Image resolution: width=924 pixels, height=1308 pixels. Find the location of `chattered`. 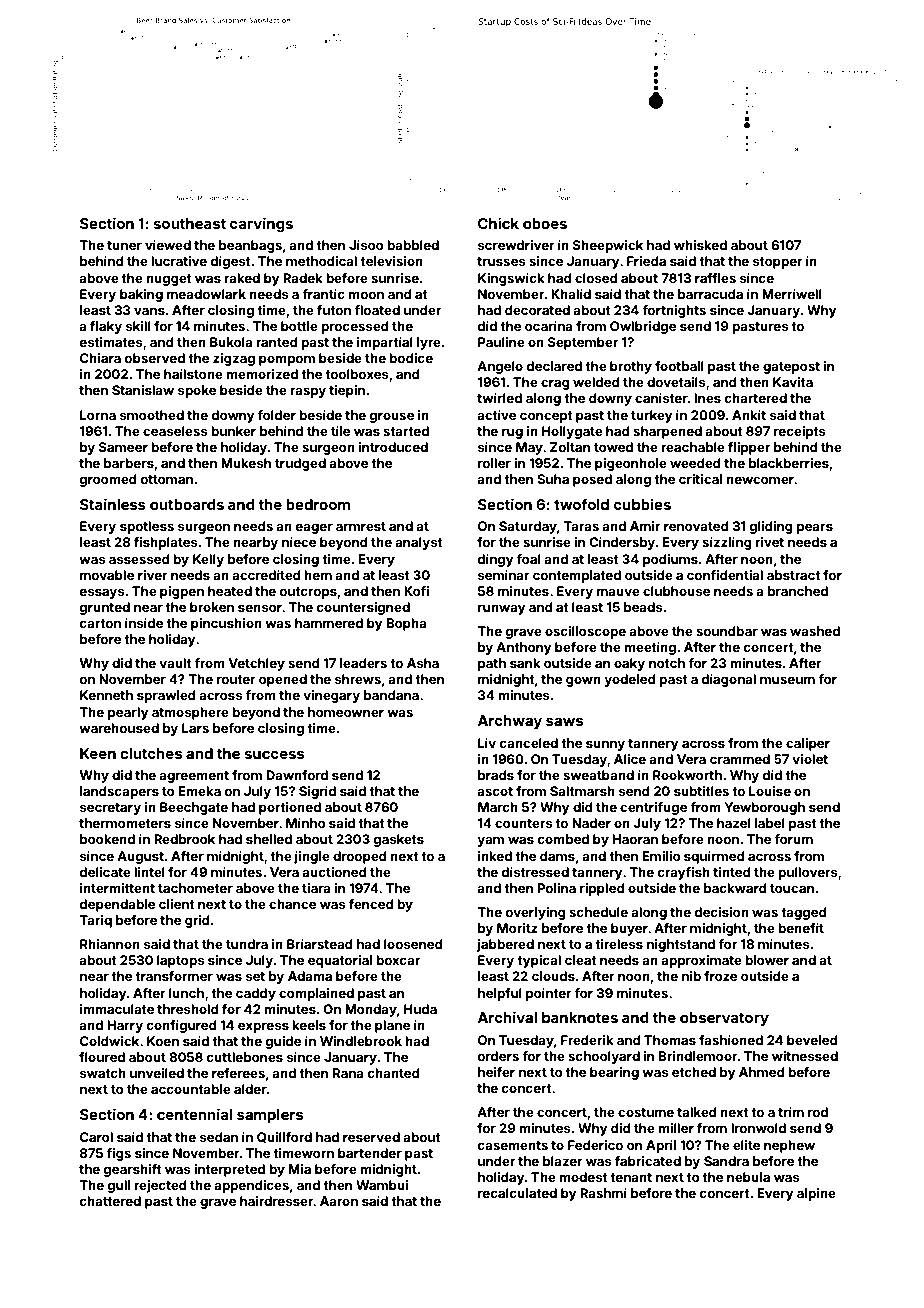

chattered is located at coordinates (110, 1201).
